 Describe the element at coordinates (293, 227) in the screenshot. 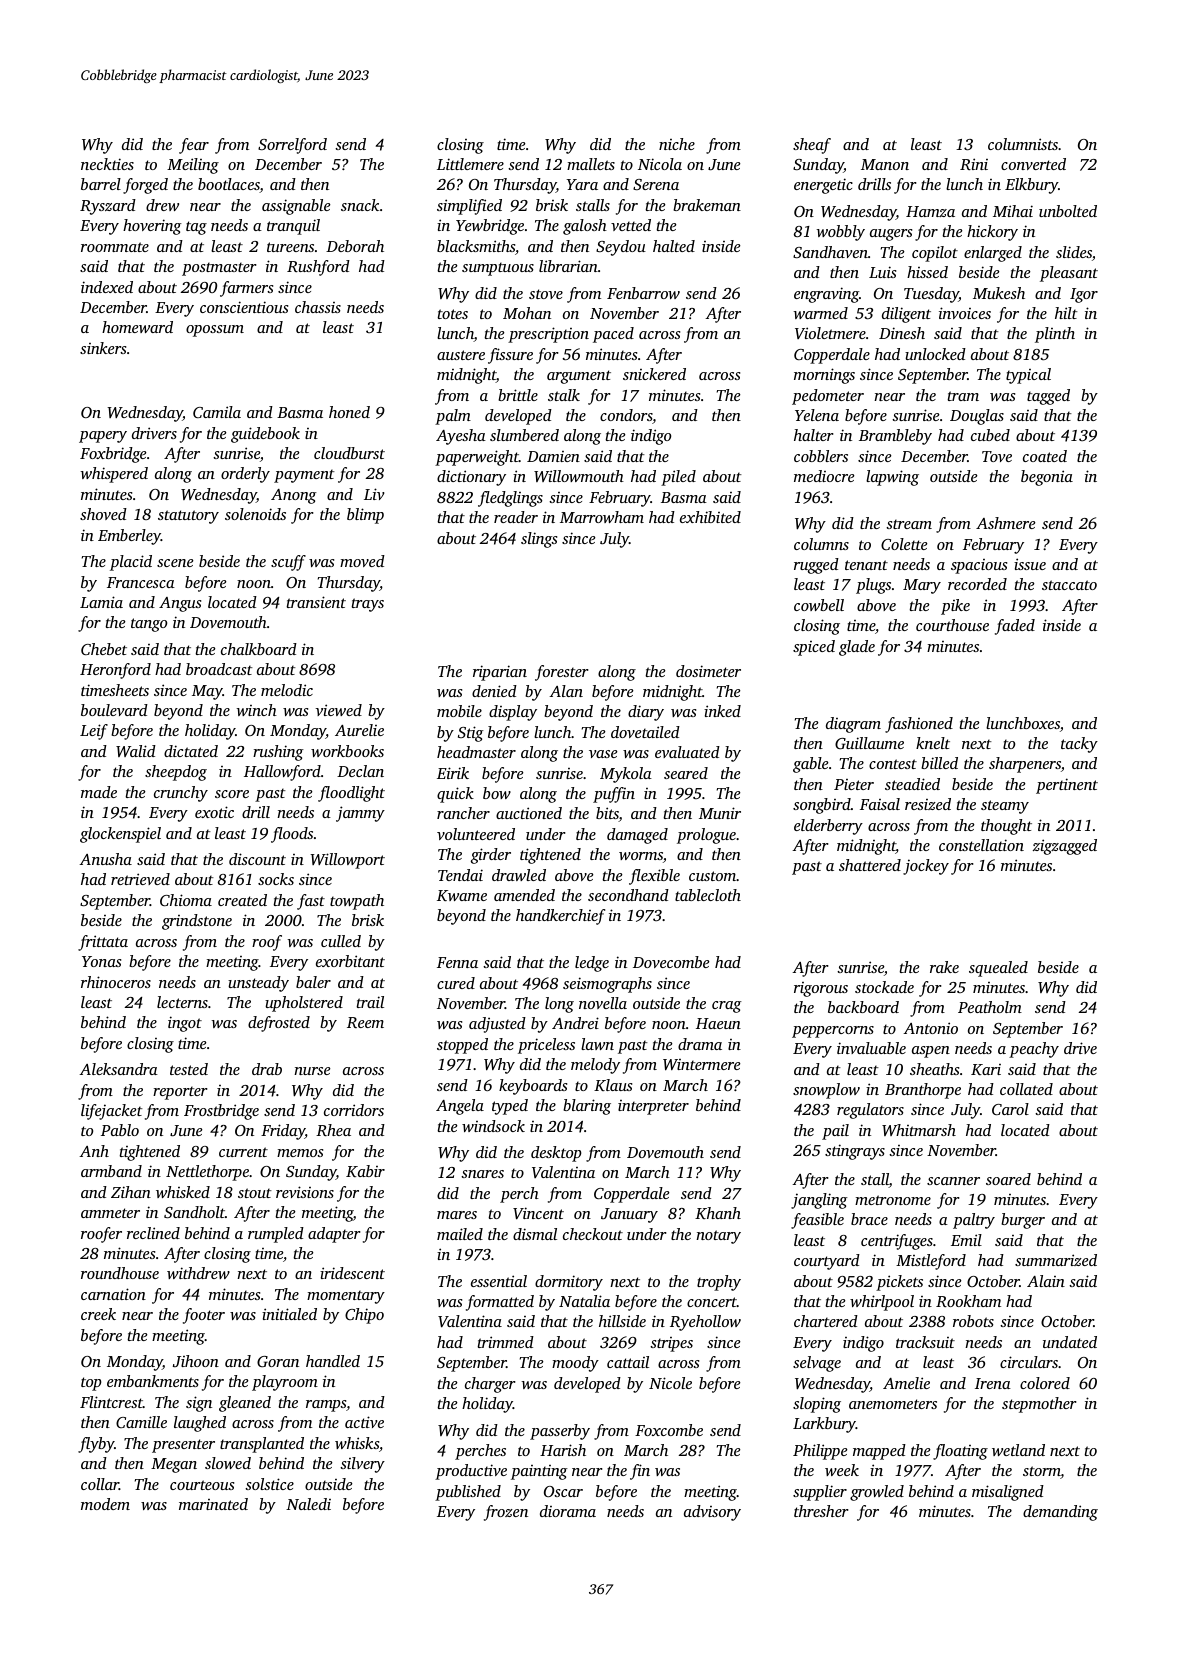

I see `tranquil` at that location.
